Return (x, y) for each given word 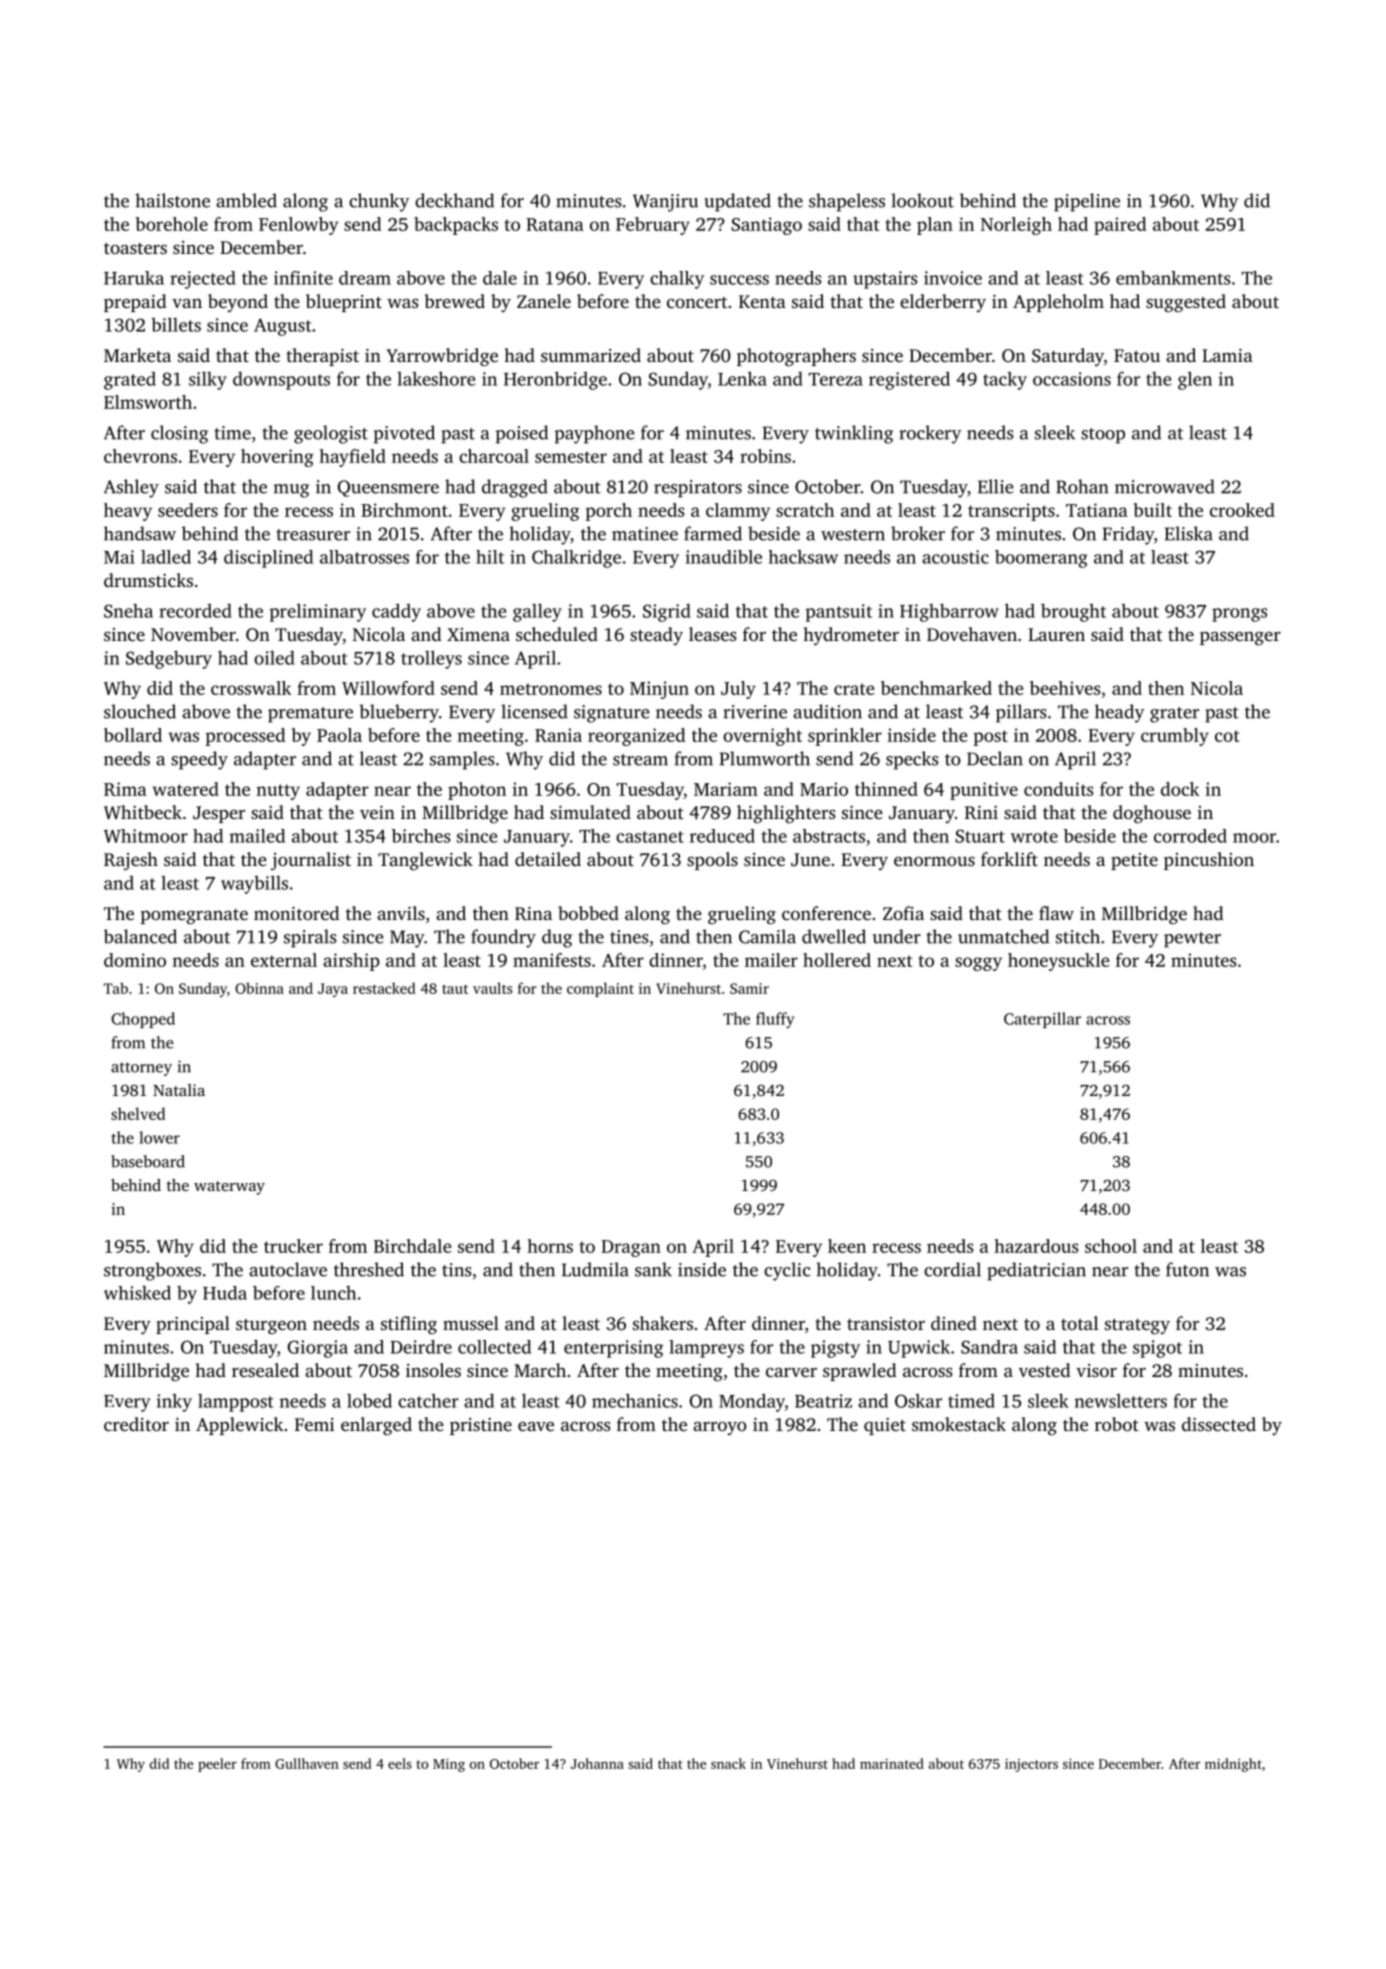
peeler (217, 1765)
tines (629, 937)
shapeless (847, 202)
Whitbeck (143, 812)
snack (728, 1763)
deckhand (454, 200)
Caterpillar (1042, 1020)
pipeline (1087, 202)
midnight (1233, 1765)
